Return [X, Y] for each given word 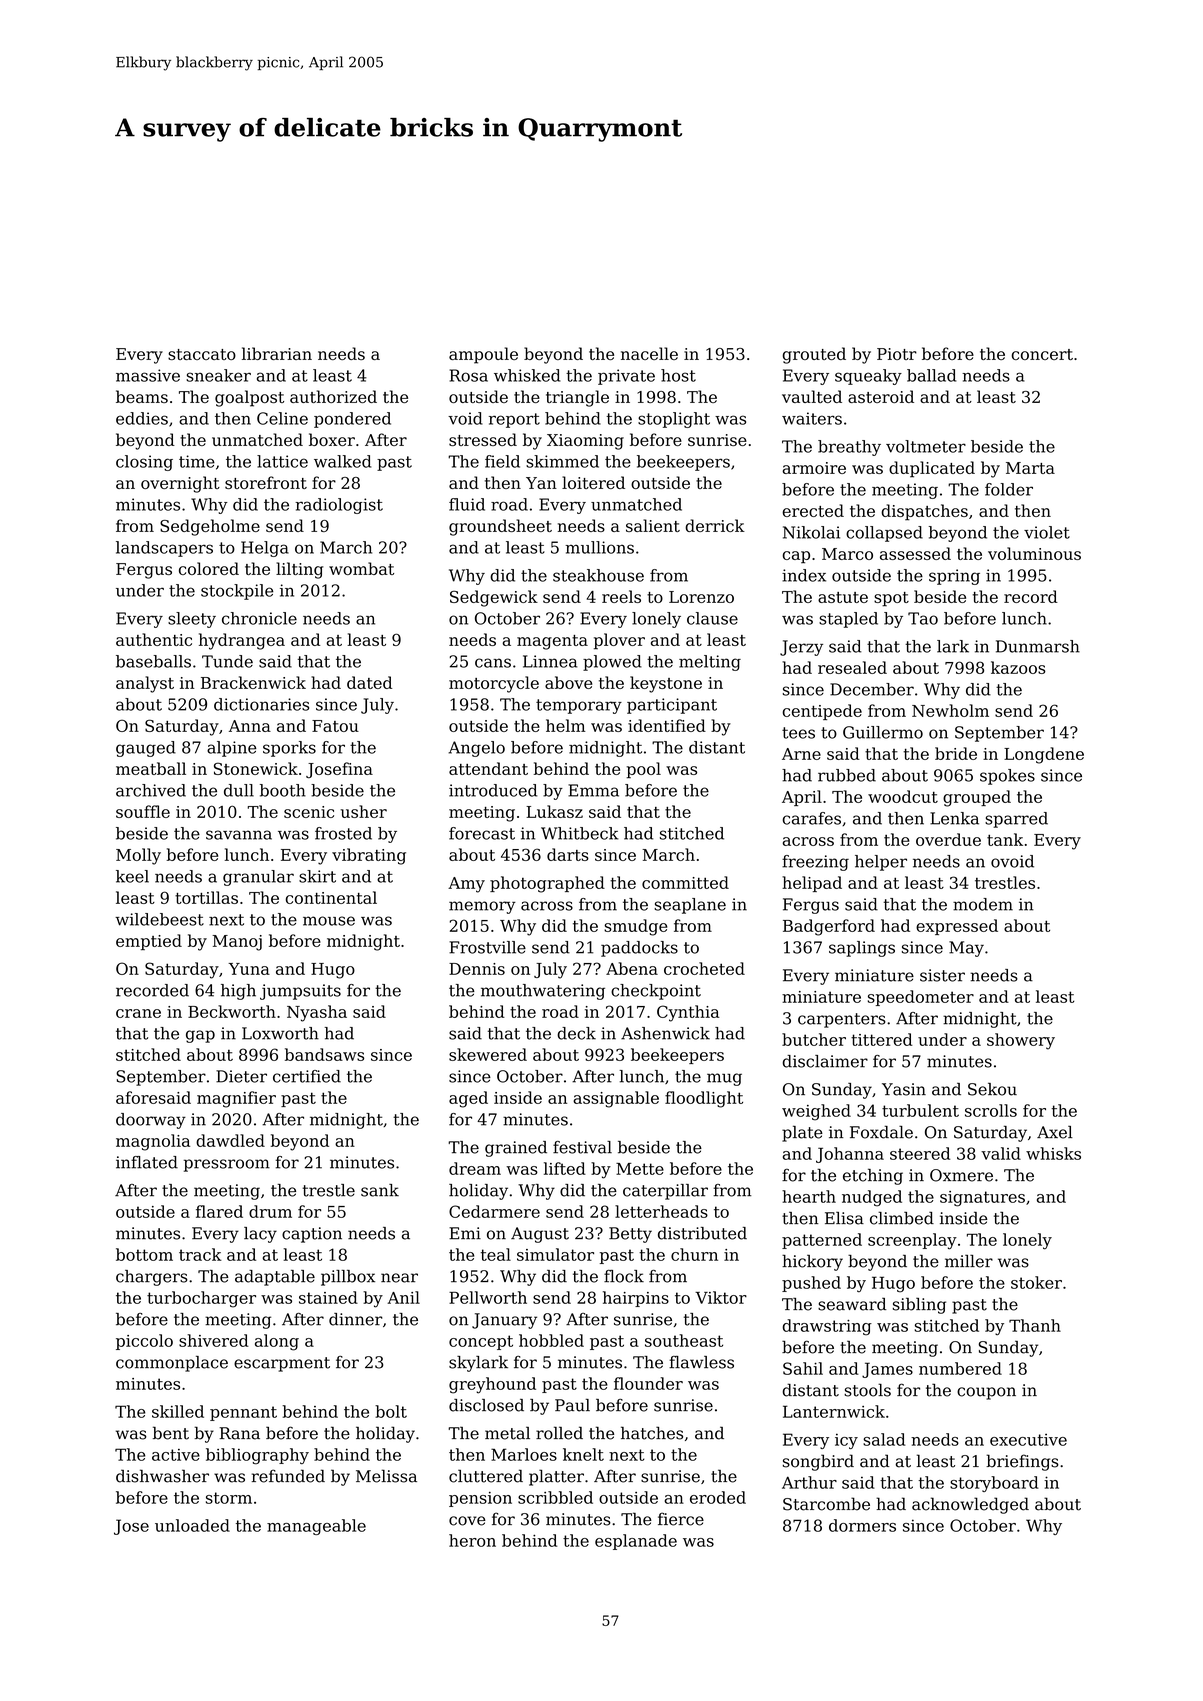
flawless [701, 1362]
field [502, 461]
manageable [316, 1527]
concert [1042, 354]
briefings [1022, 1462]
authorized [333, 396]
